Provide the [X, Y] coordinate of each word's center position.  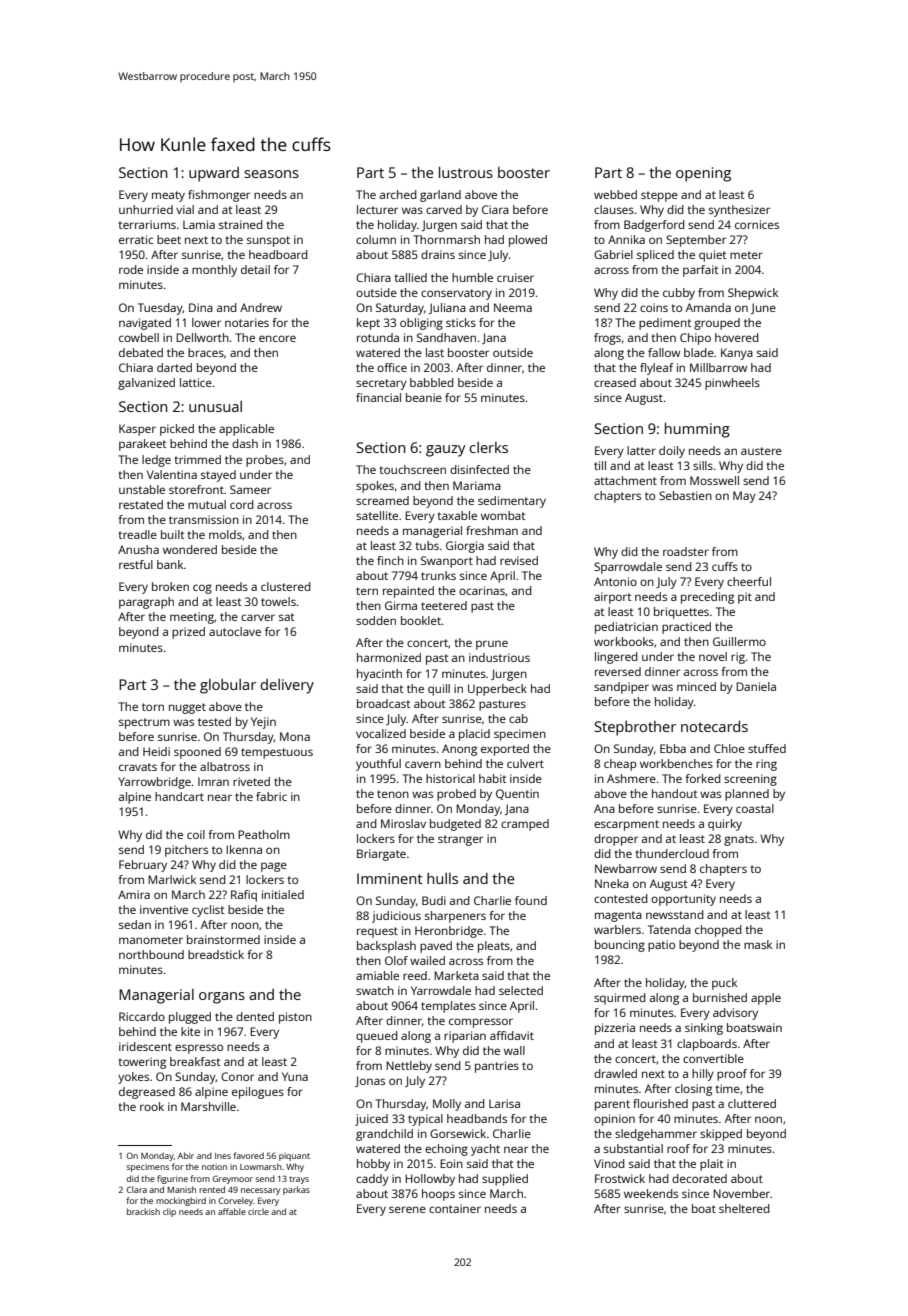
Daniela [756, 686]
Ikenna [244, 849]
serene [407, 1209]
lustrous [466, 172]
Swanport [447, 562]
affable [232, 1211]
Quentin [517, 794]
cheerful [749, 581]
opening [703, 174]
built [172, 534]
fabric [271, 796]
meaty [168, 196]
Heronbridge [449, 932]
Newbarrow [626, 868]
